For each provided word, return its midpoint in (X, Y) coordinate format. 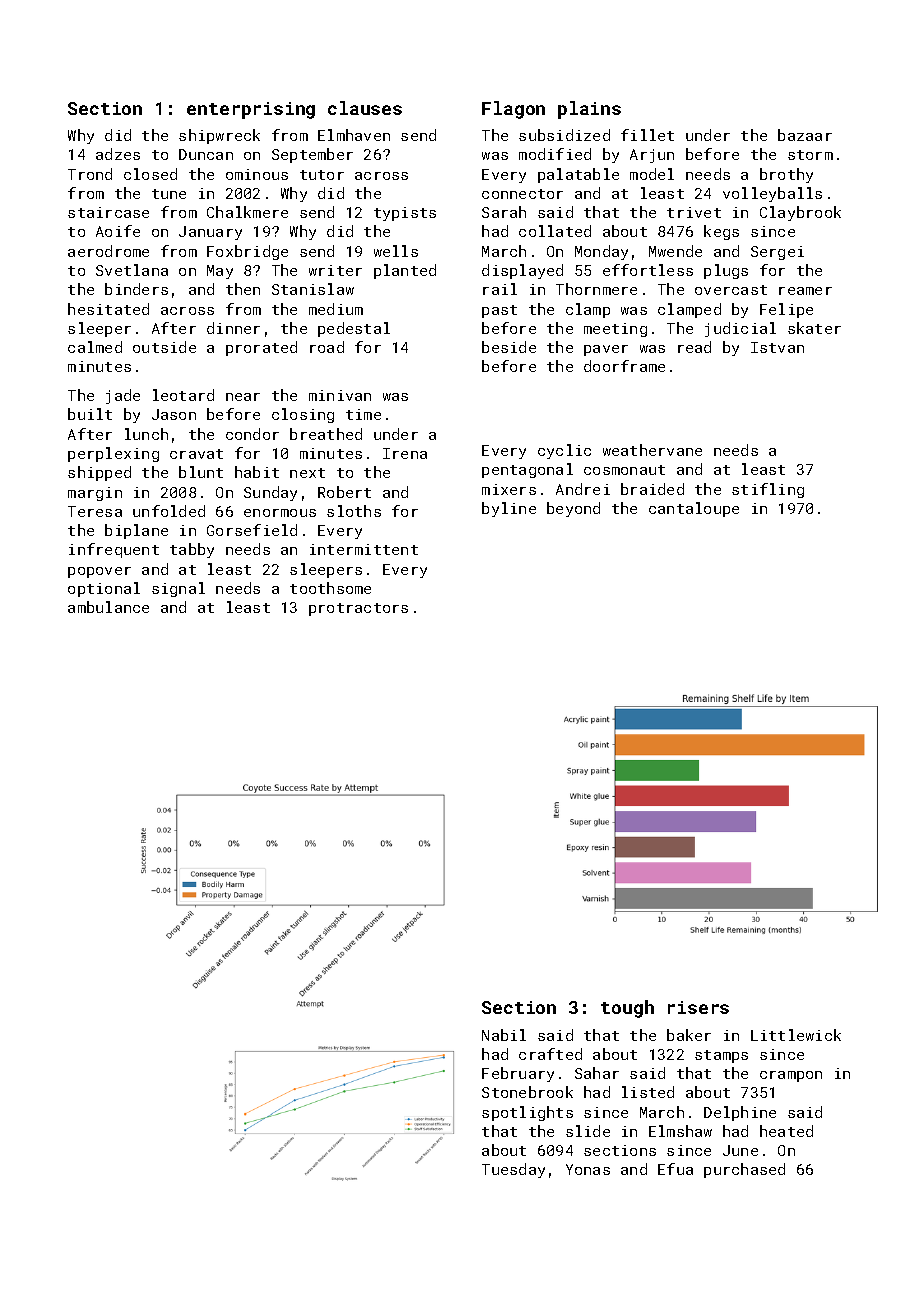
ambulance (108, 607)
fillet (647, 135)
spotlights (527, 1113)
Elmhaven (354, 135)
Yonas (588, 1169)
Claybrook (800, 213)
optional (104, 589)
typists (405, 214)
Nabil (504, 1035)
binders (136, 289)
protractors (358, 609)
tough (627, 1009)
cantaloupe (694, 509)
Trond (90, 174)
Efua (675, 1169)
